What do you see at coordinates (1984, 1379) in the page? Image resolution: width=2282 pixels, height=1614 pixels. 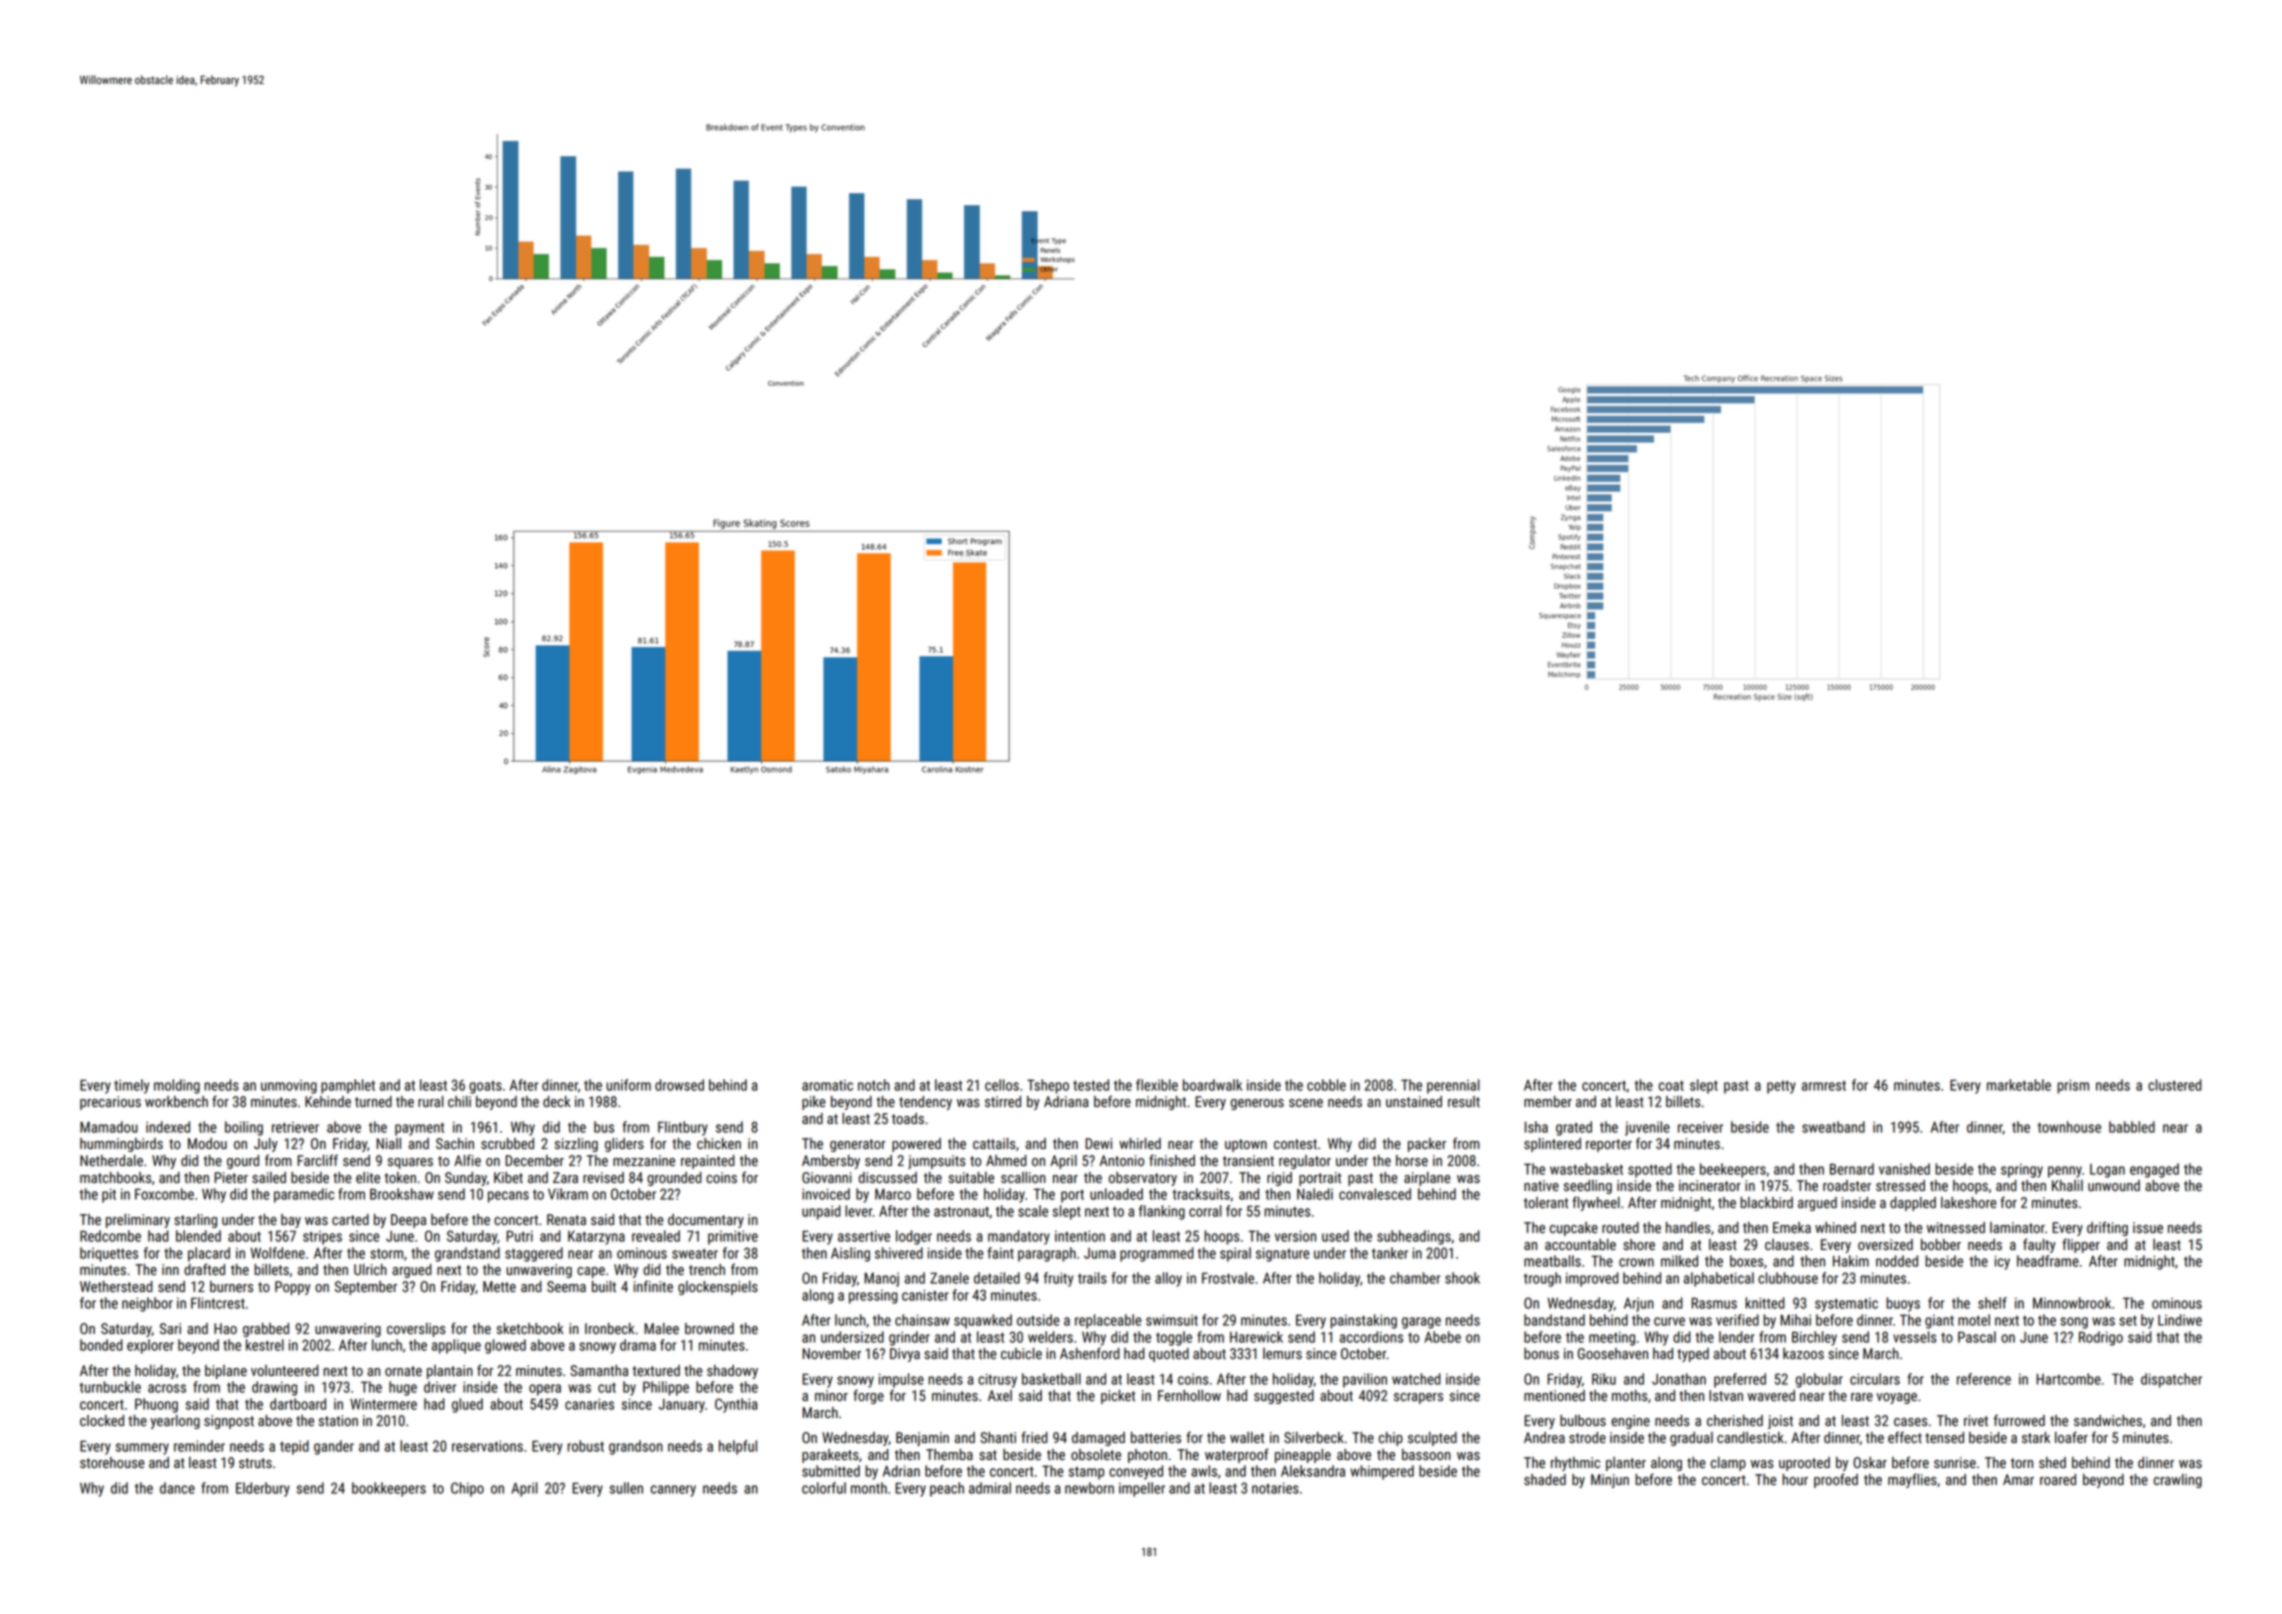 I see `reference` at bounding box center [1984, 1379].
